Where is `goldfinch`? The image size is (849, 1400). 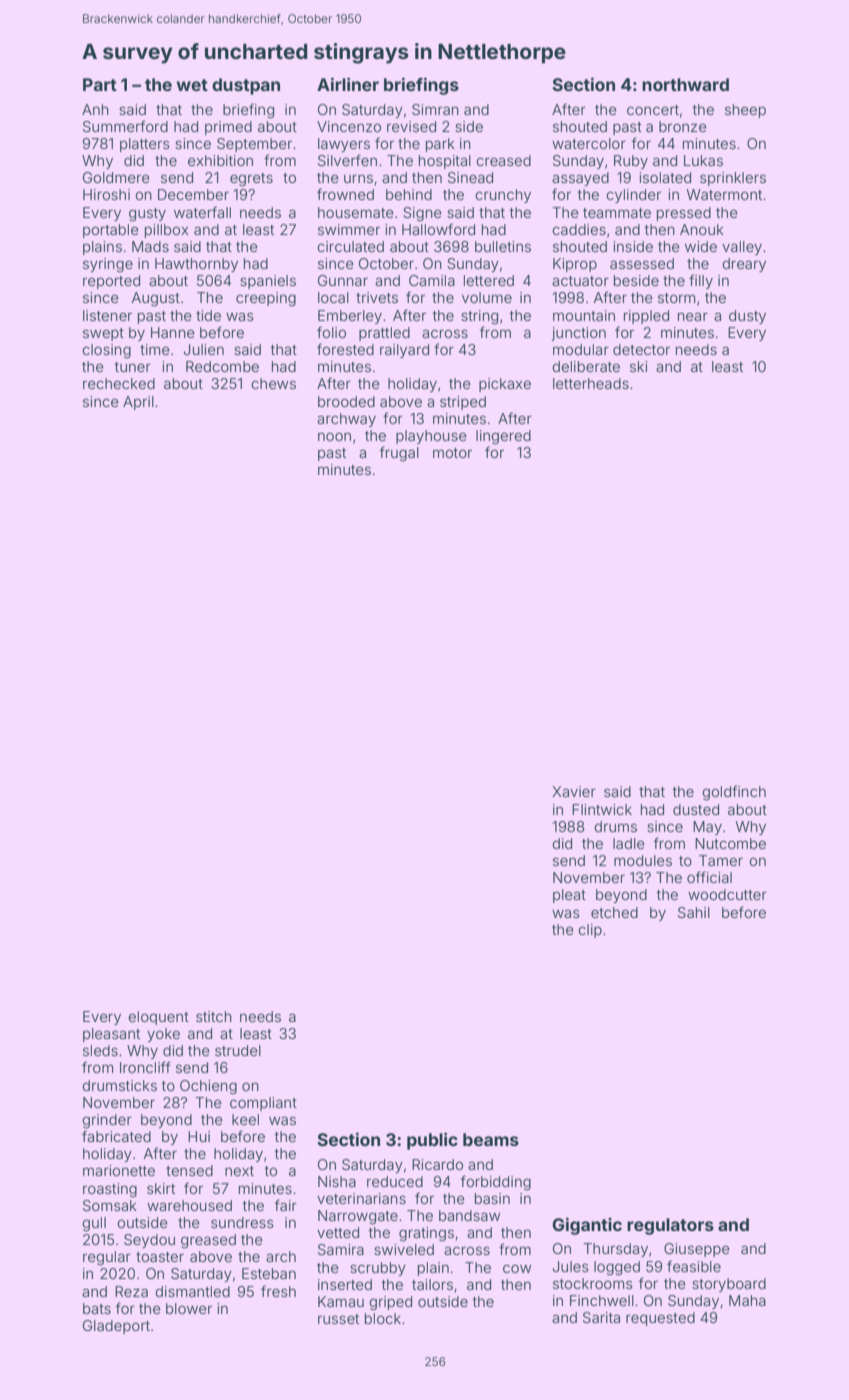
goldfinch is located at coordinates (734, 792).
